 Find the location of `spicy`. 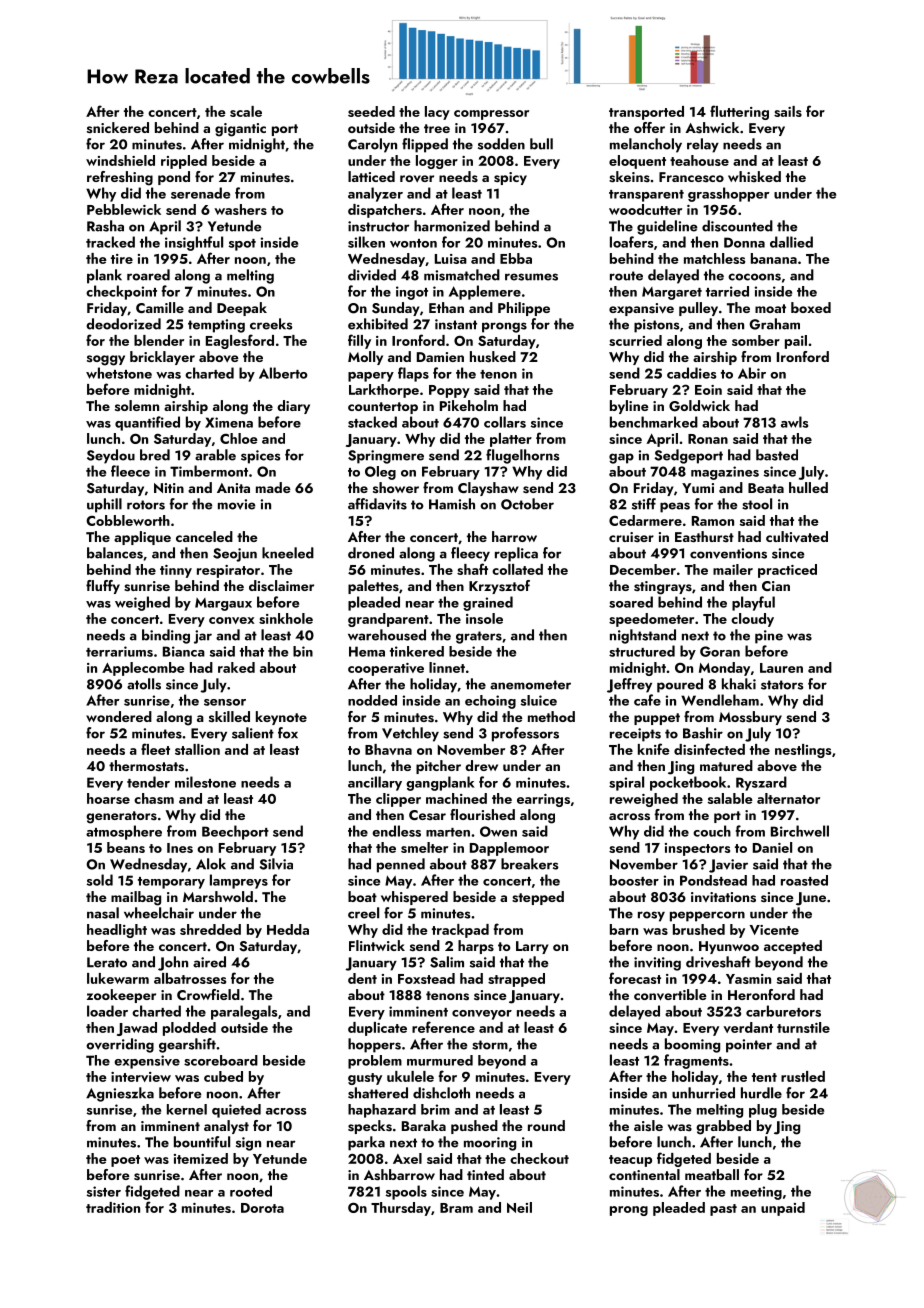

spicy is located at coordinates (510, 178).
